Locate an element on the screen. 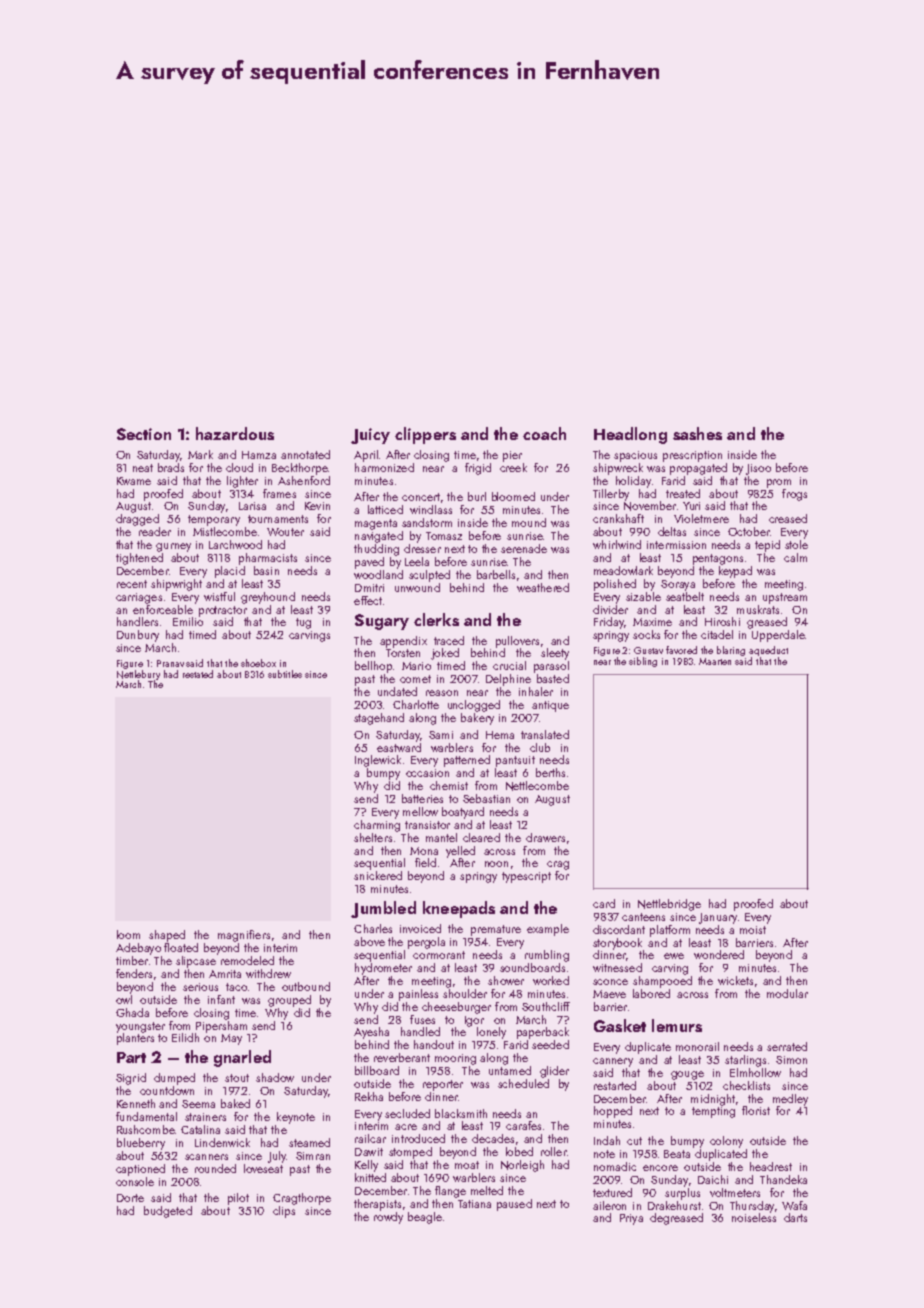 This screenshot has height=1308, width=924. Section is located at coordinates (144, 434).
